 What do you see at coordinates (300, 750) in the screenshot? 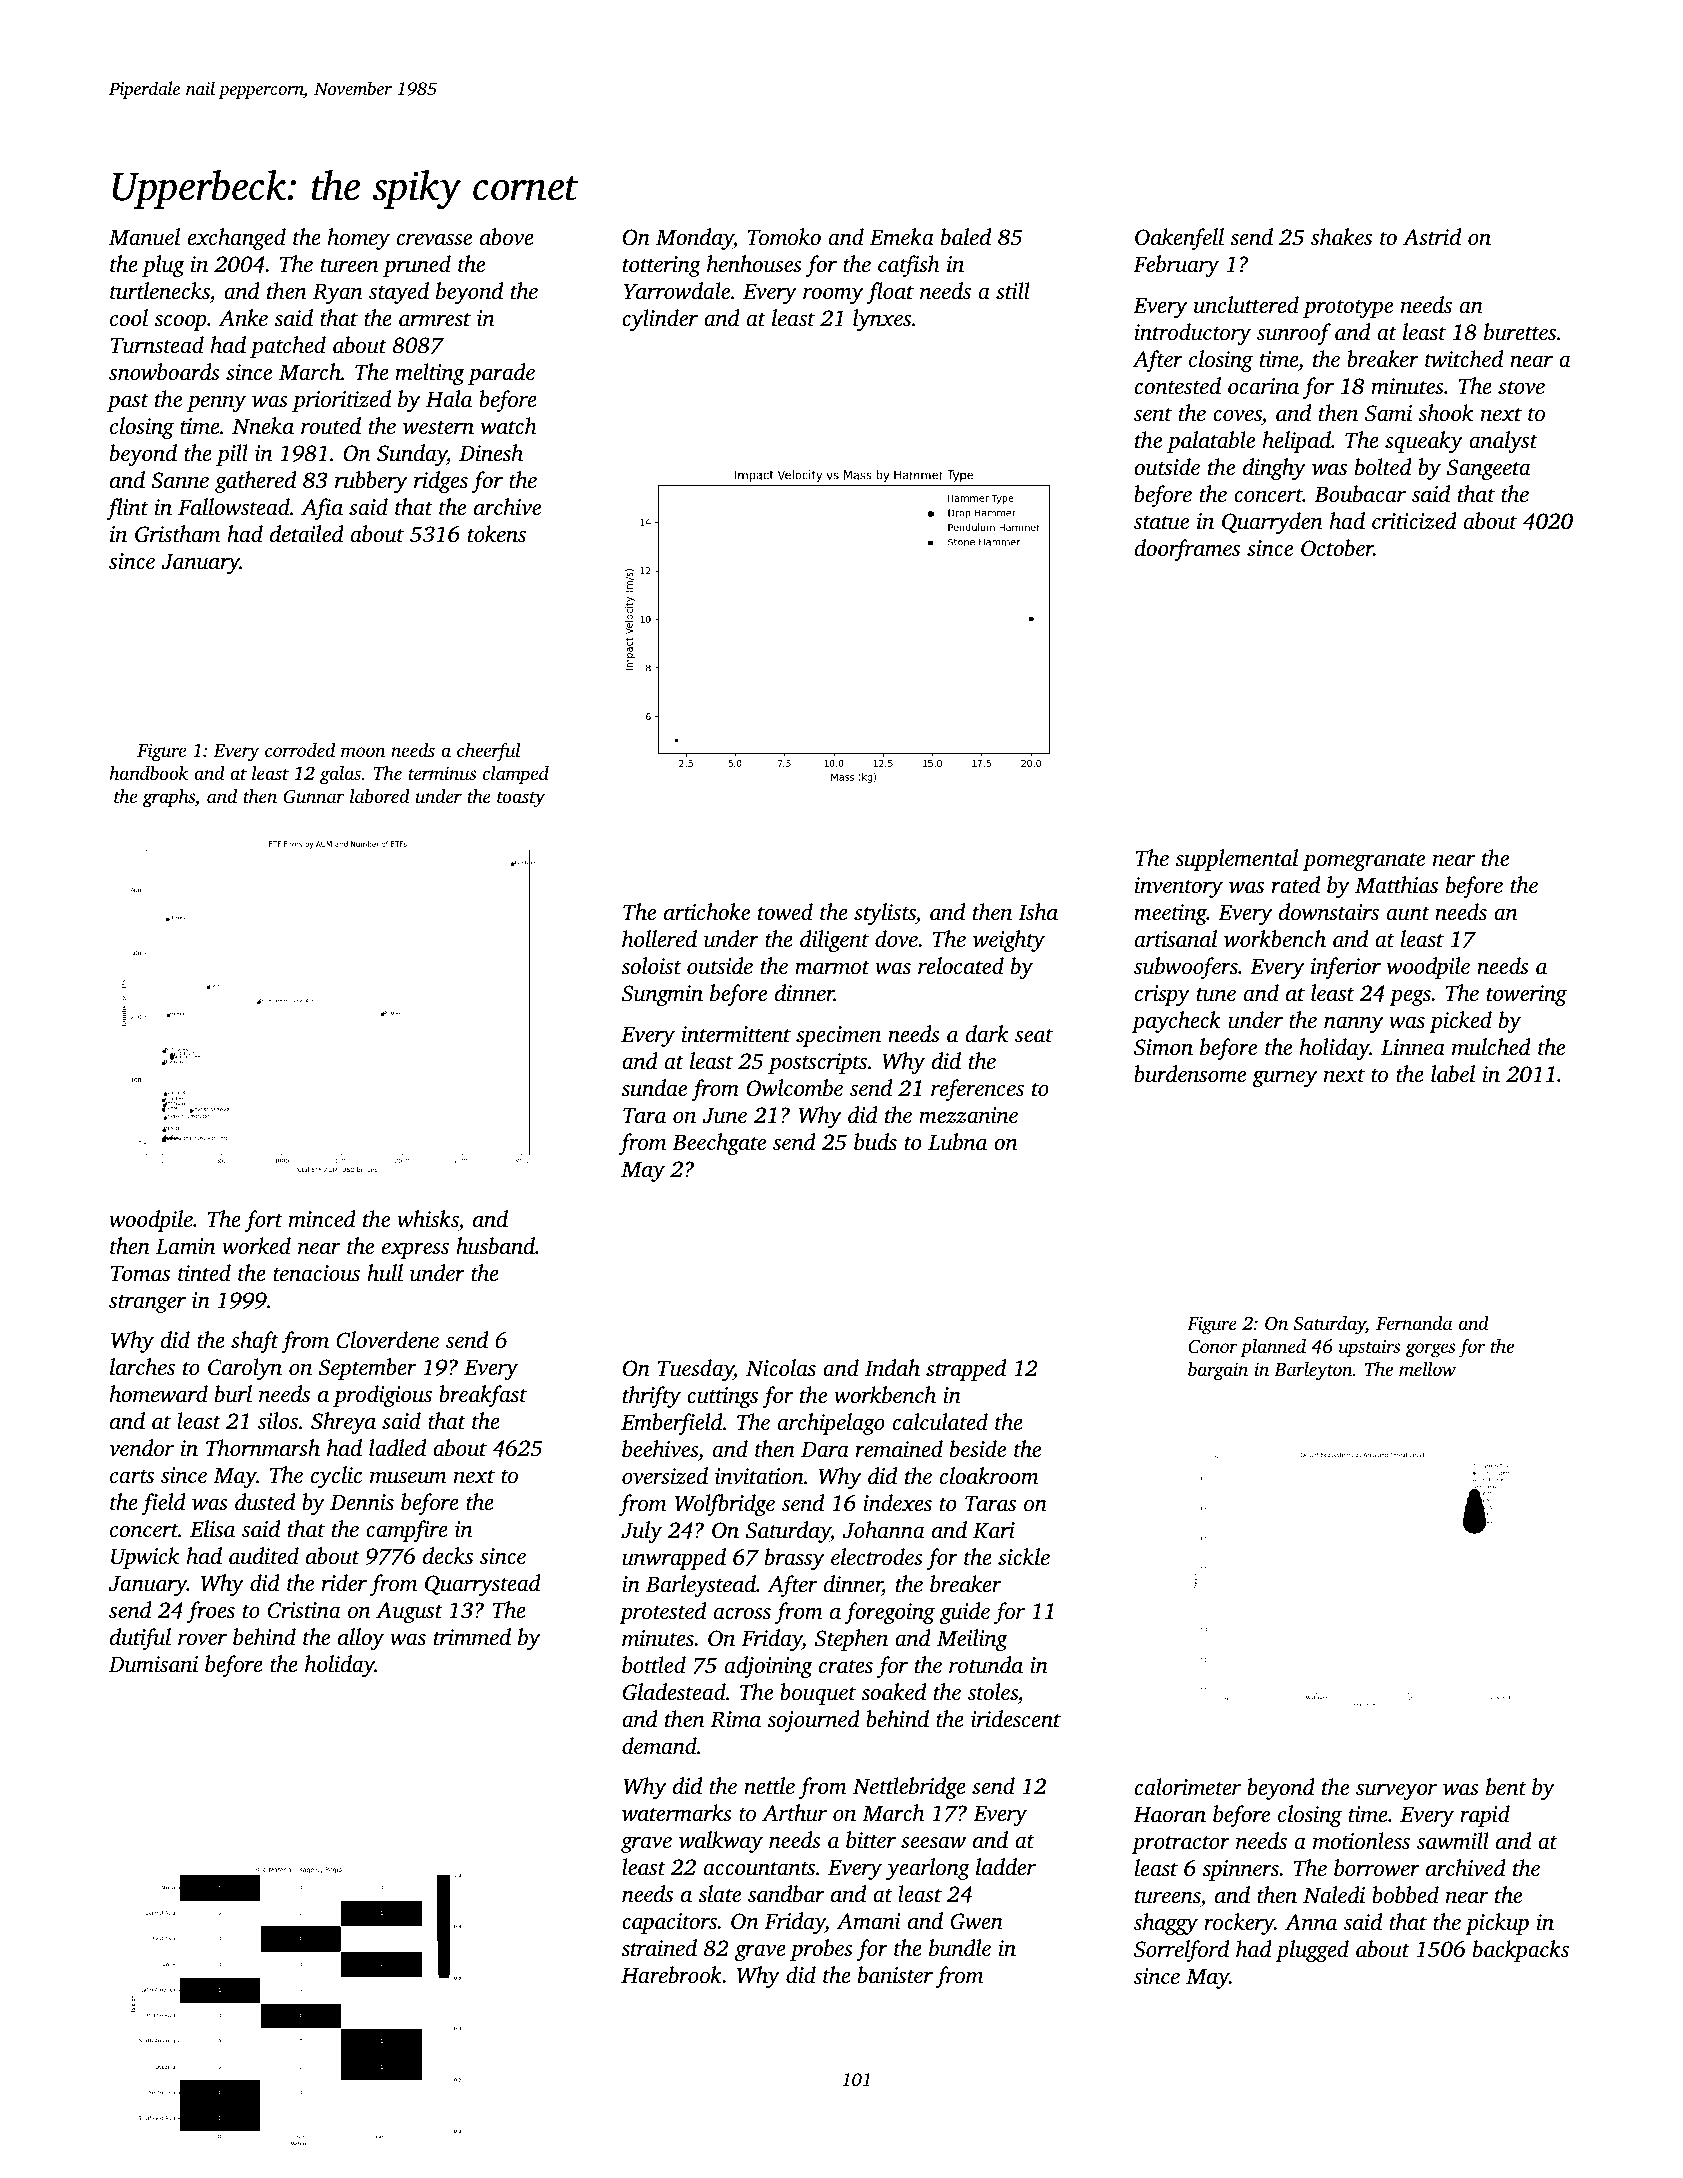
I see `corroded` at bounding box center [300, 750].
